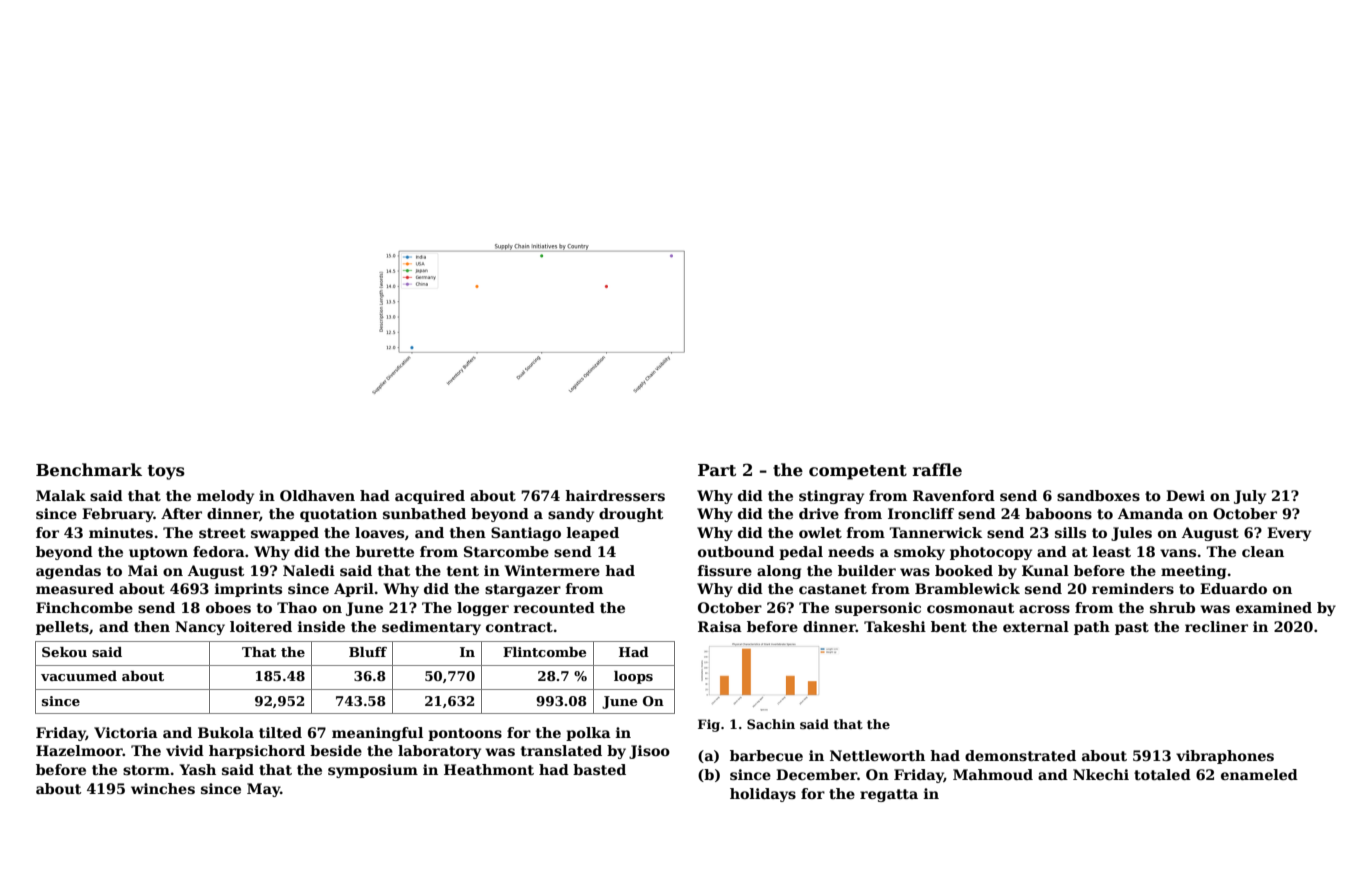  What do you see at coordinates (736, 551) in the screenshot?
I see `outbound` at bounding box center [736, 551].
